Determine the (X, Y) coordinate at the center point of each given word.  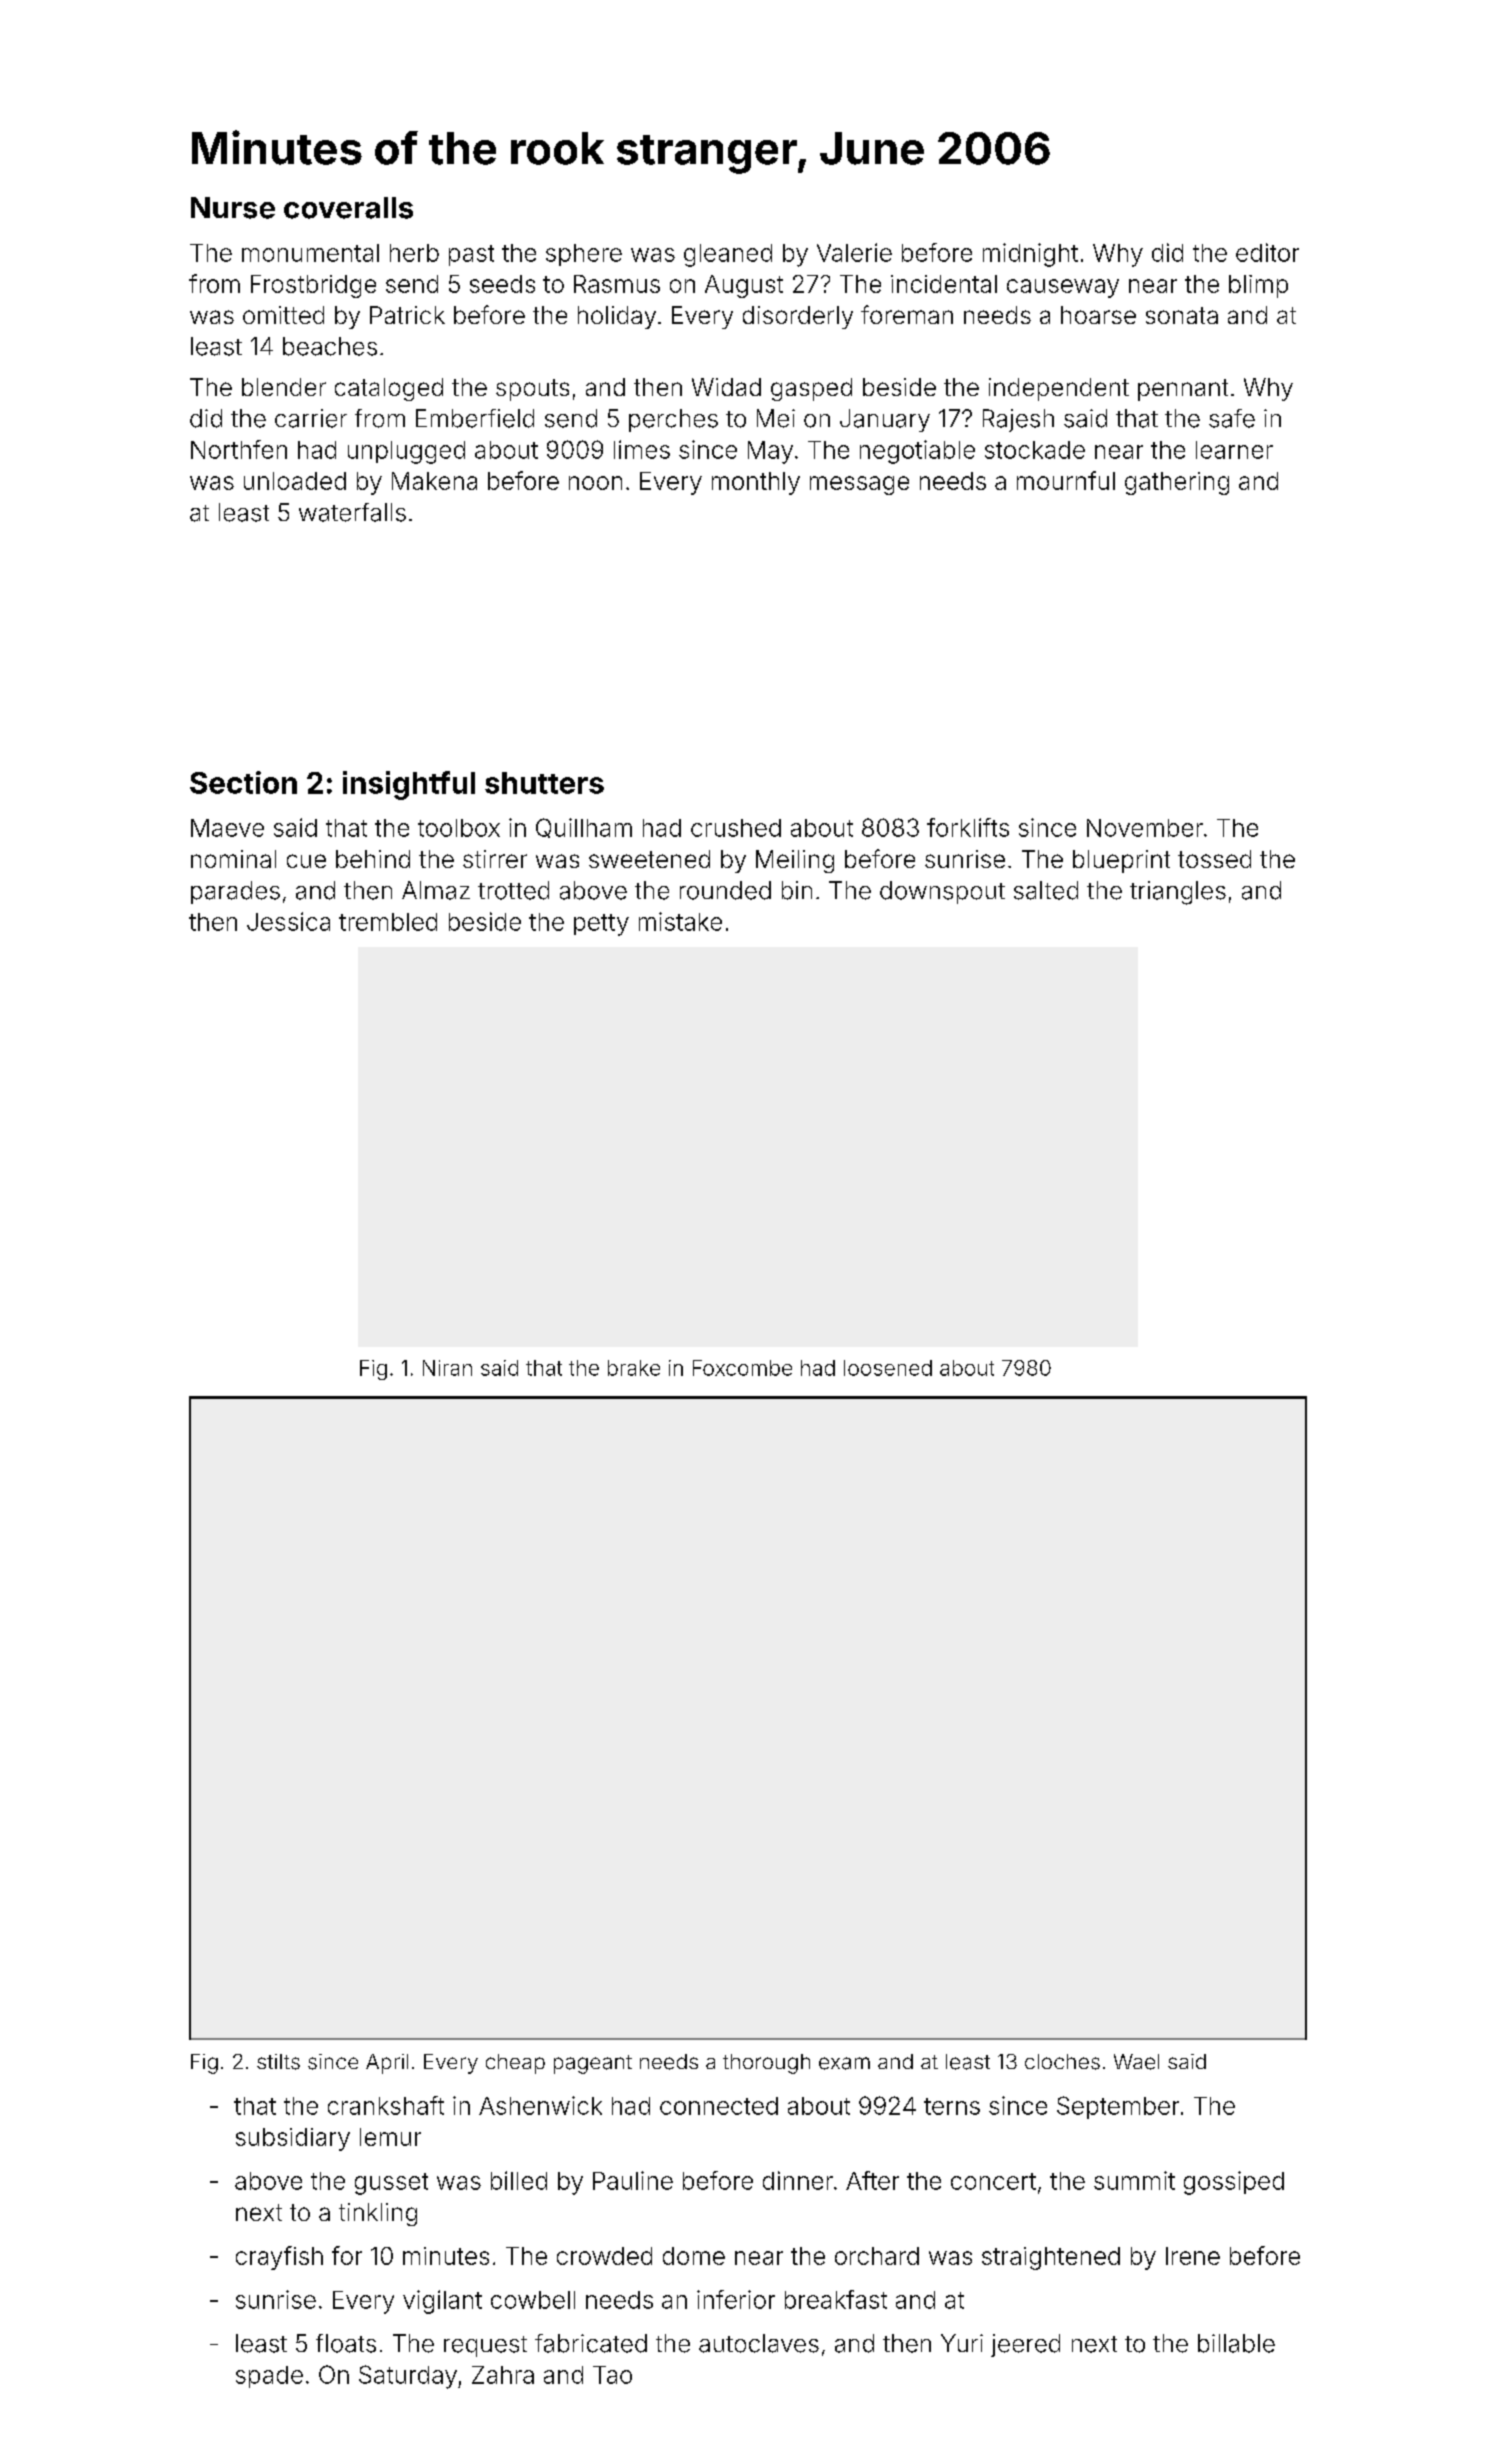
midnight (1030, 255)
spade (269, 2377)
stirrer (495, 859)
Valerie (854, 252)
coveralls (348, 208)
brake (634, 1368)
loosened (888, 1368)
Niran (447, 1368)
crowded (604, 2256)
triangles (1178, 893)
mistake (680, 921)
